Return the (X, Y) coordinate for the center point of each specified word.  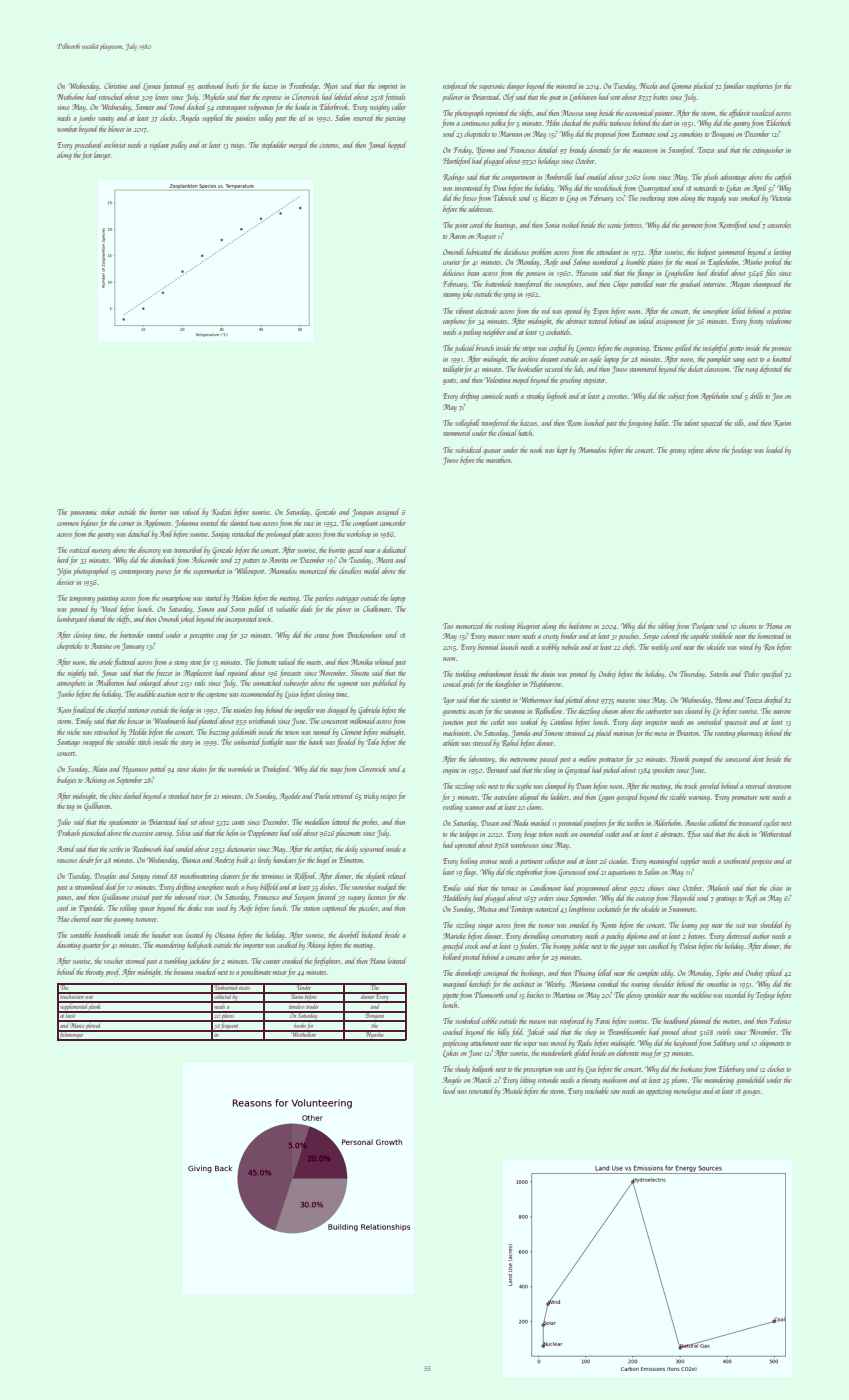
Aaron (457, 236)
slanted (239, 522)
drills (756, 395)
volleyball (467, 423)
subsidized (468, 449)
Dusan (490, 823)
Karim (782, 423)
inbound (186, 896)
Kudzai (221, 512)
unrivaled (709, 721)
